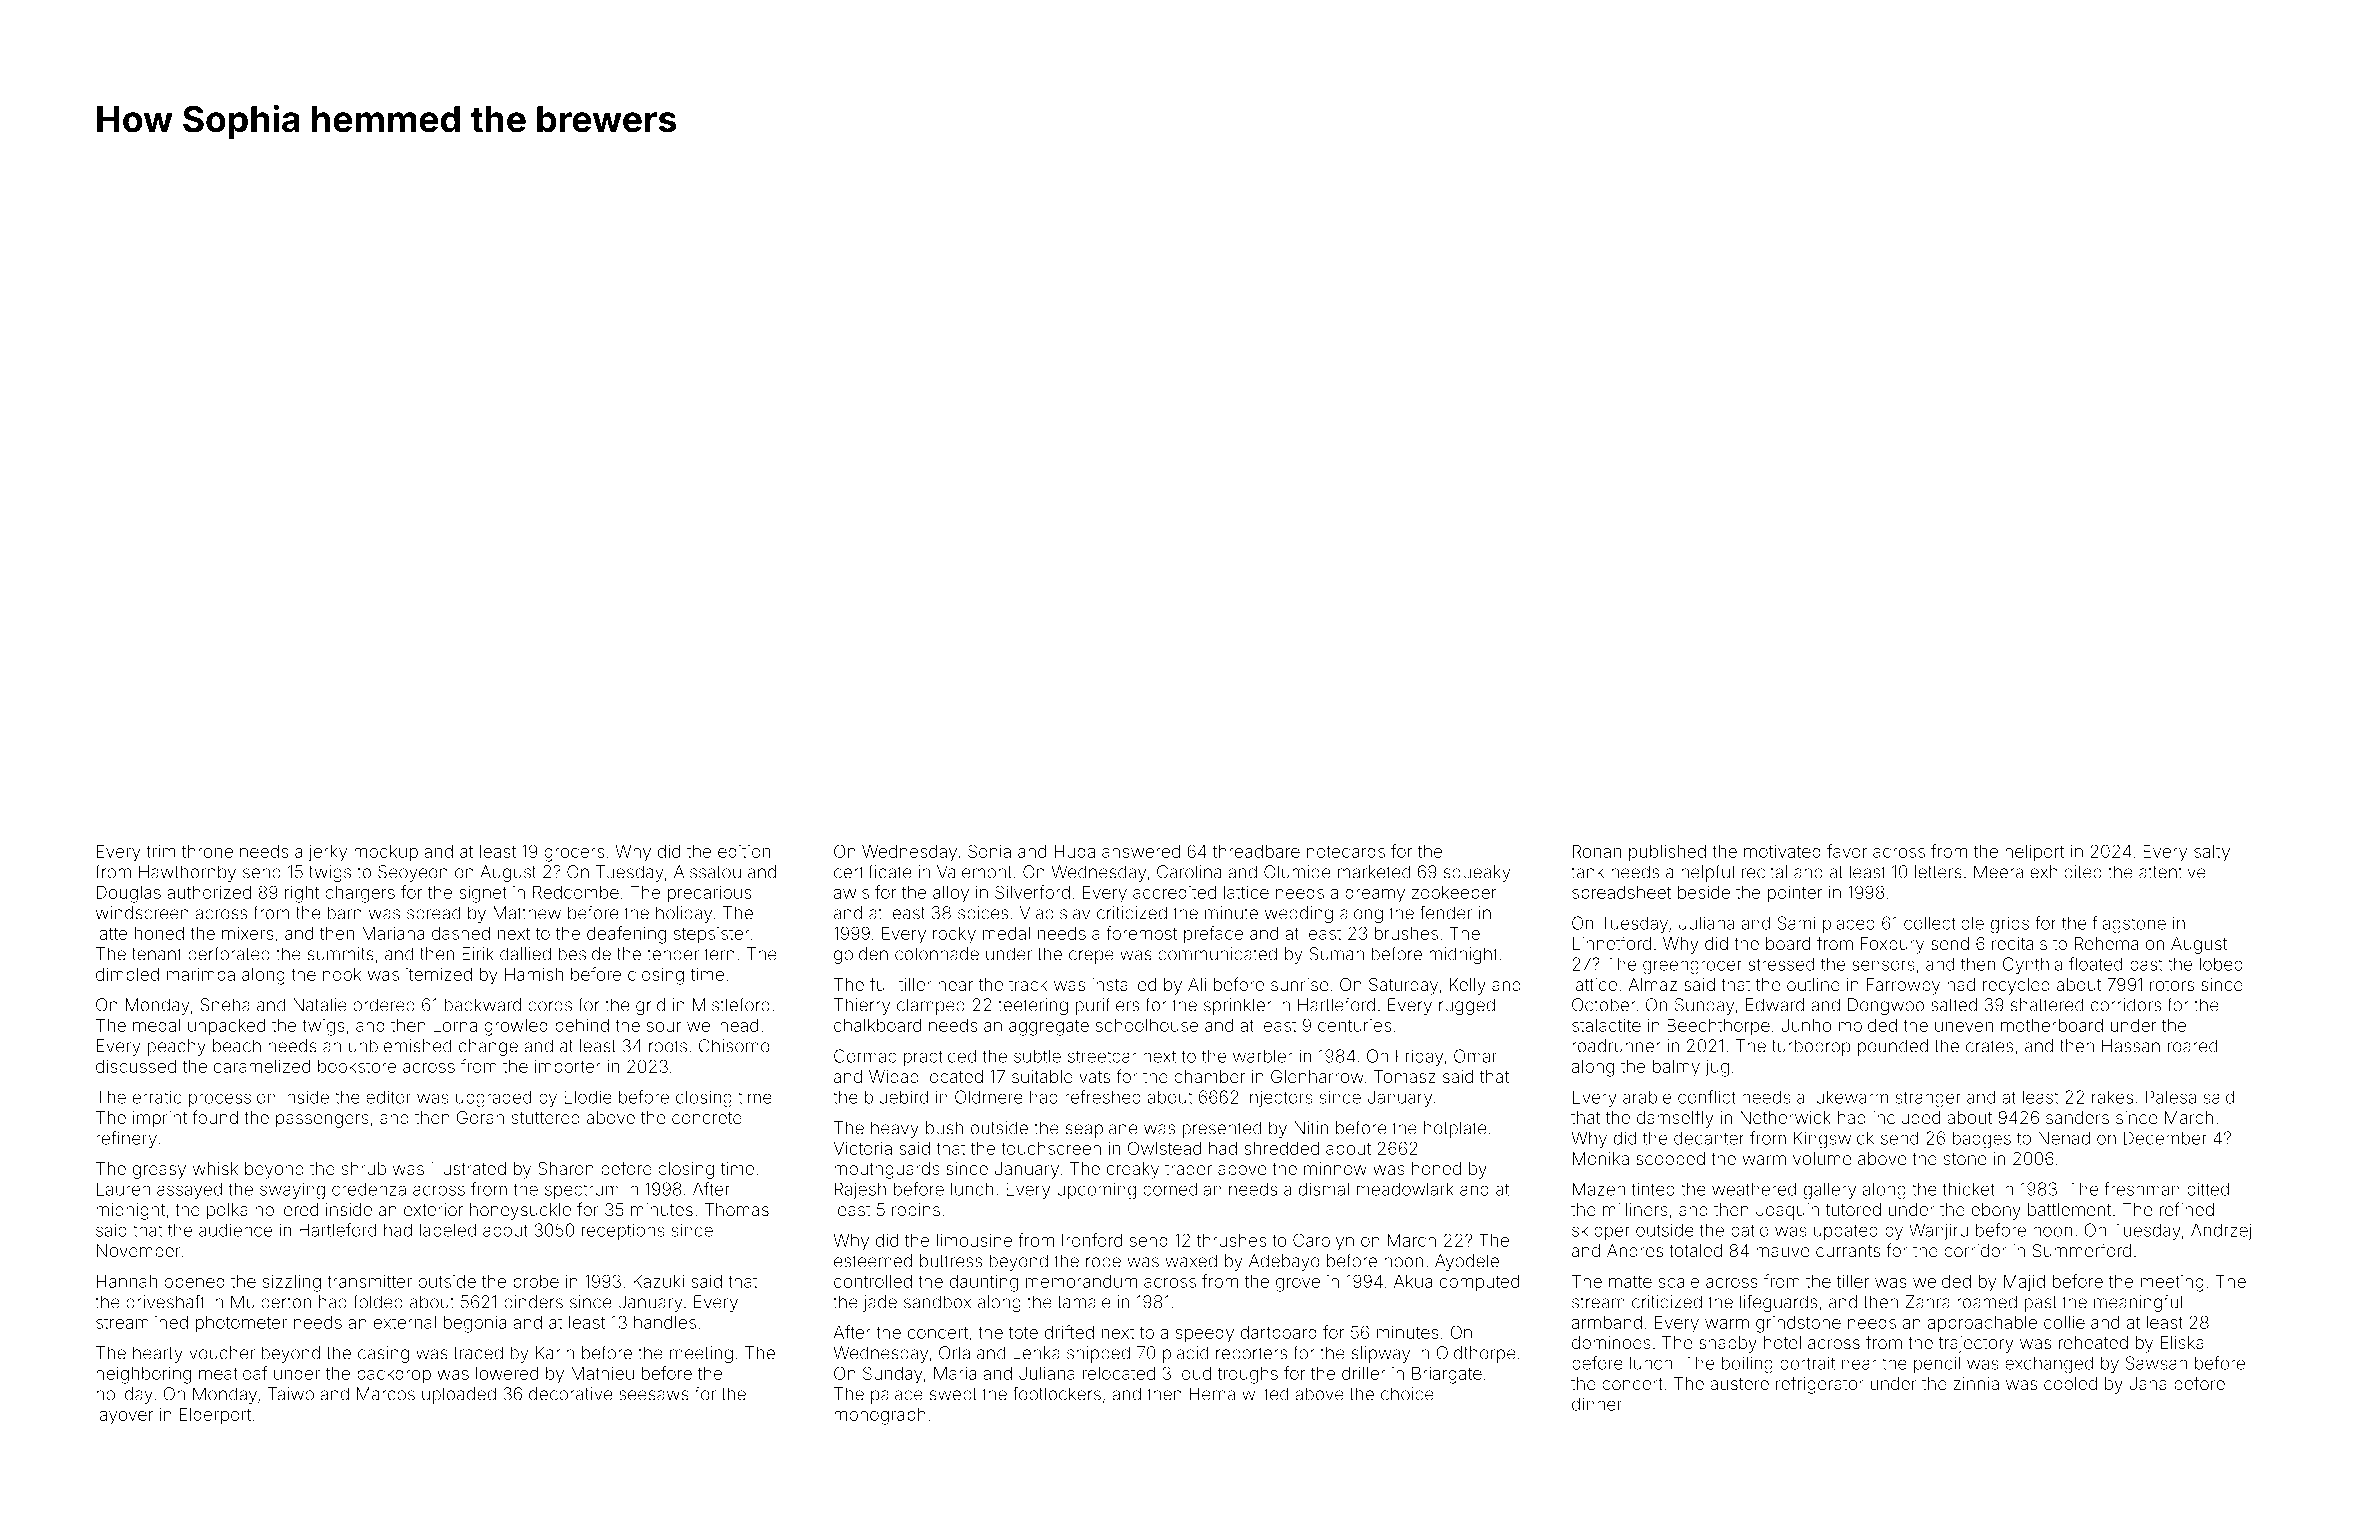 This screenshot has width=2356, height=1524. What do you see at coordinates (386, 853) in the screenshot?
I see `mockup` at bounding box center [386, 853].
